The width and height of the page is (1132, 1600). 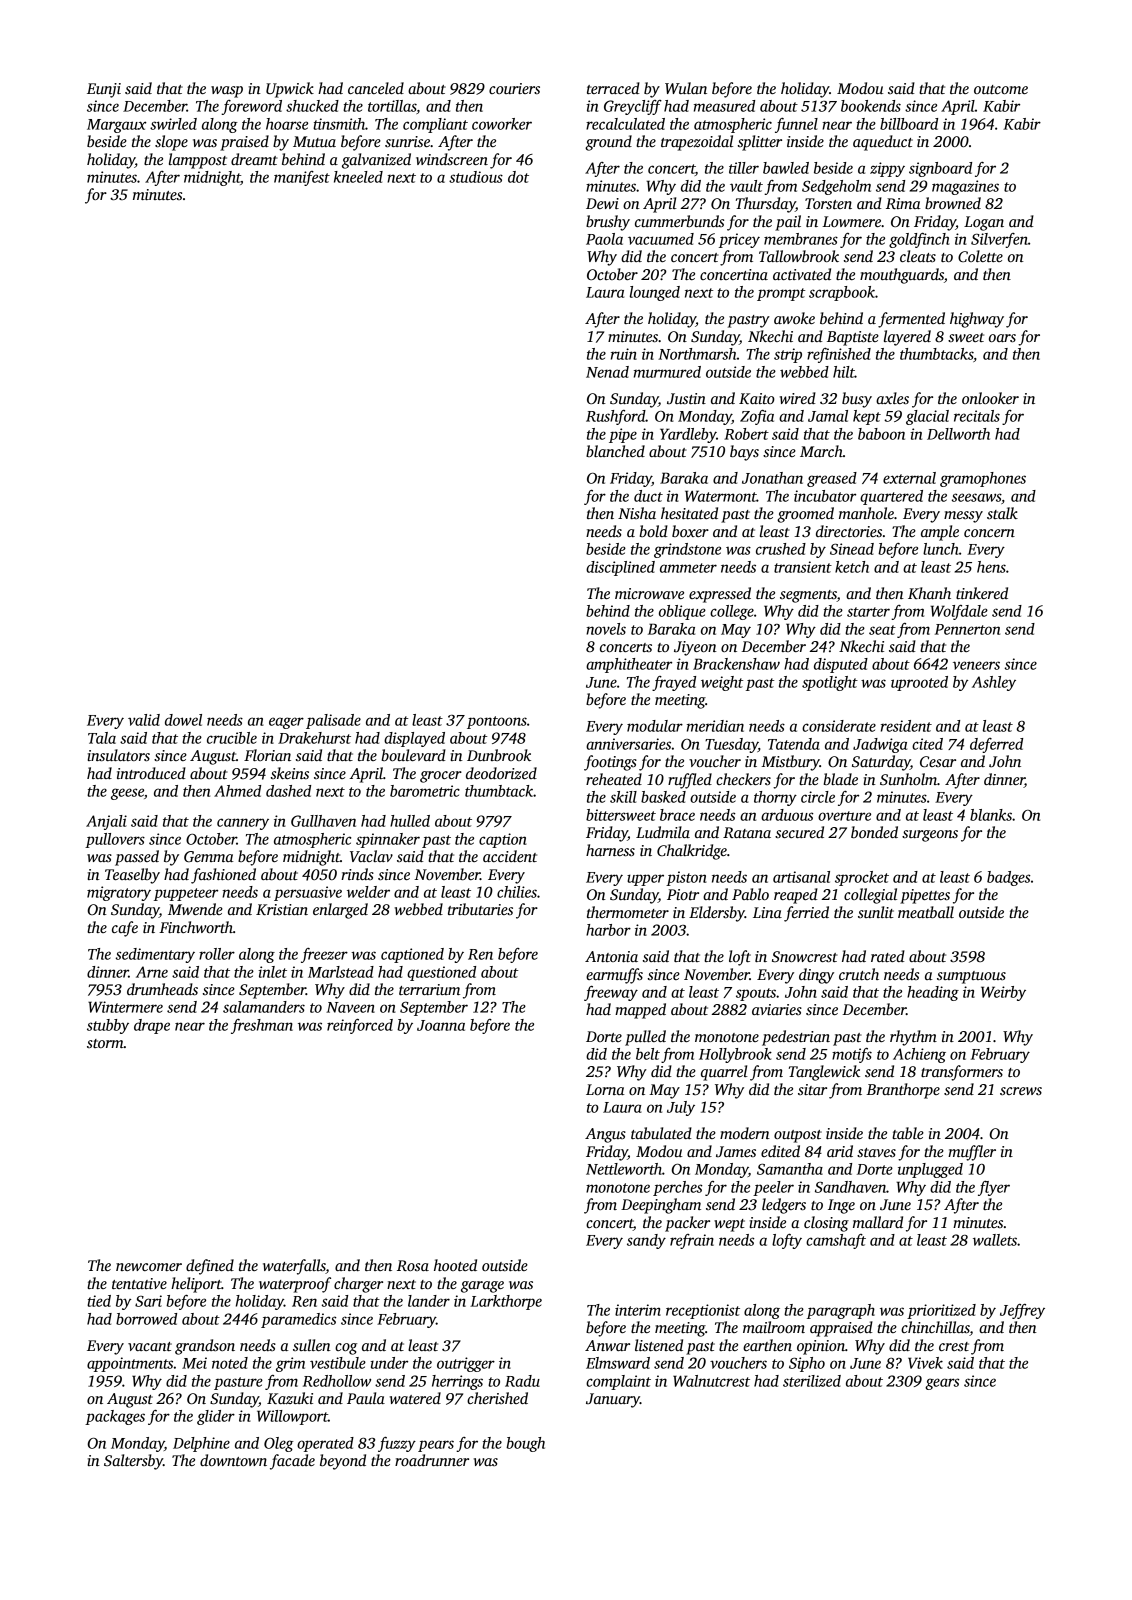 What do you see at coordinates (302, 178) in the page?
I see `manifest` at bounding box center [302, 178].
